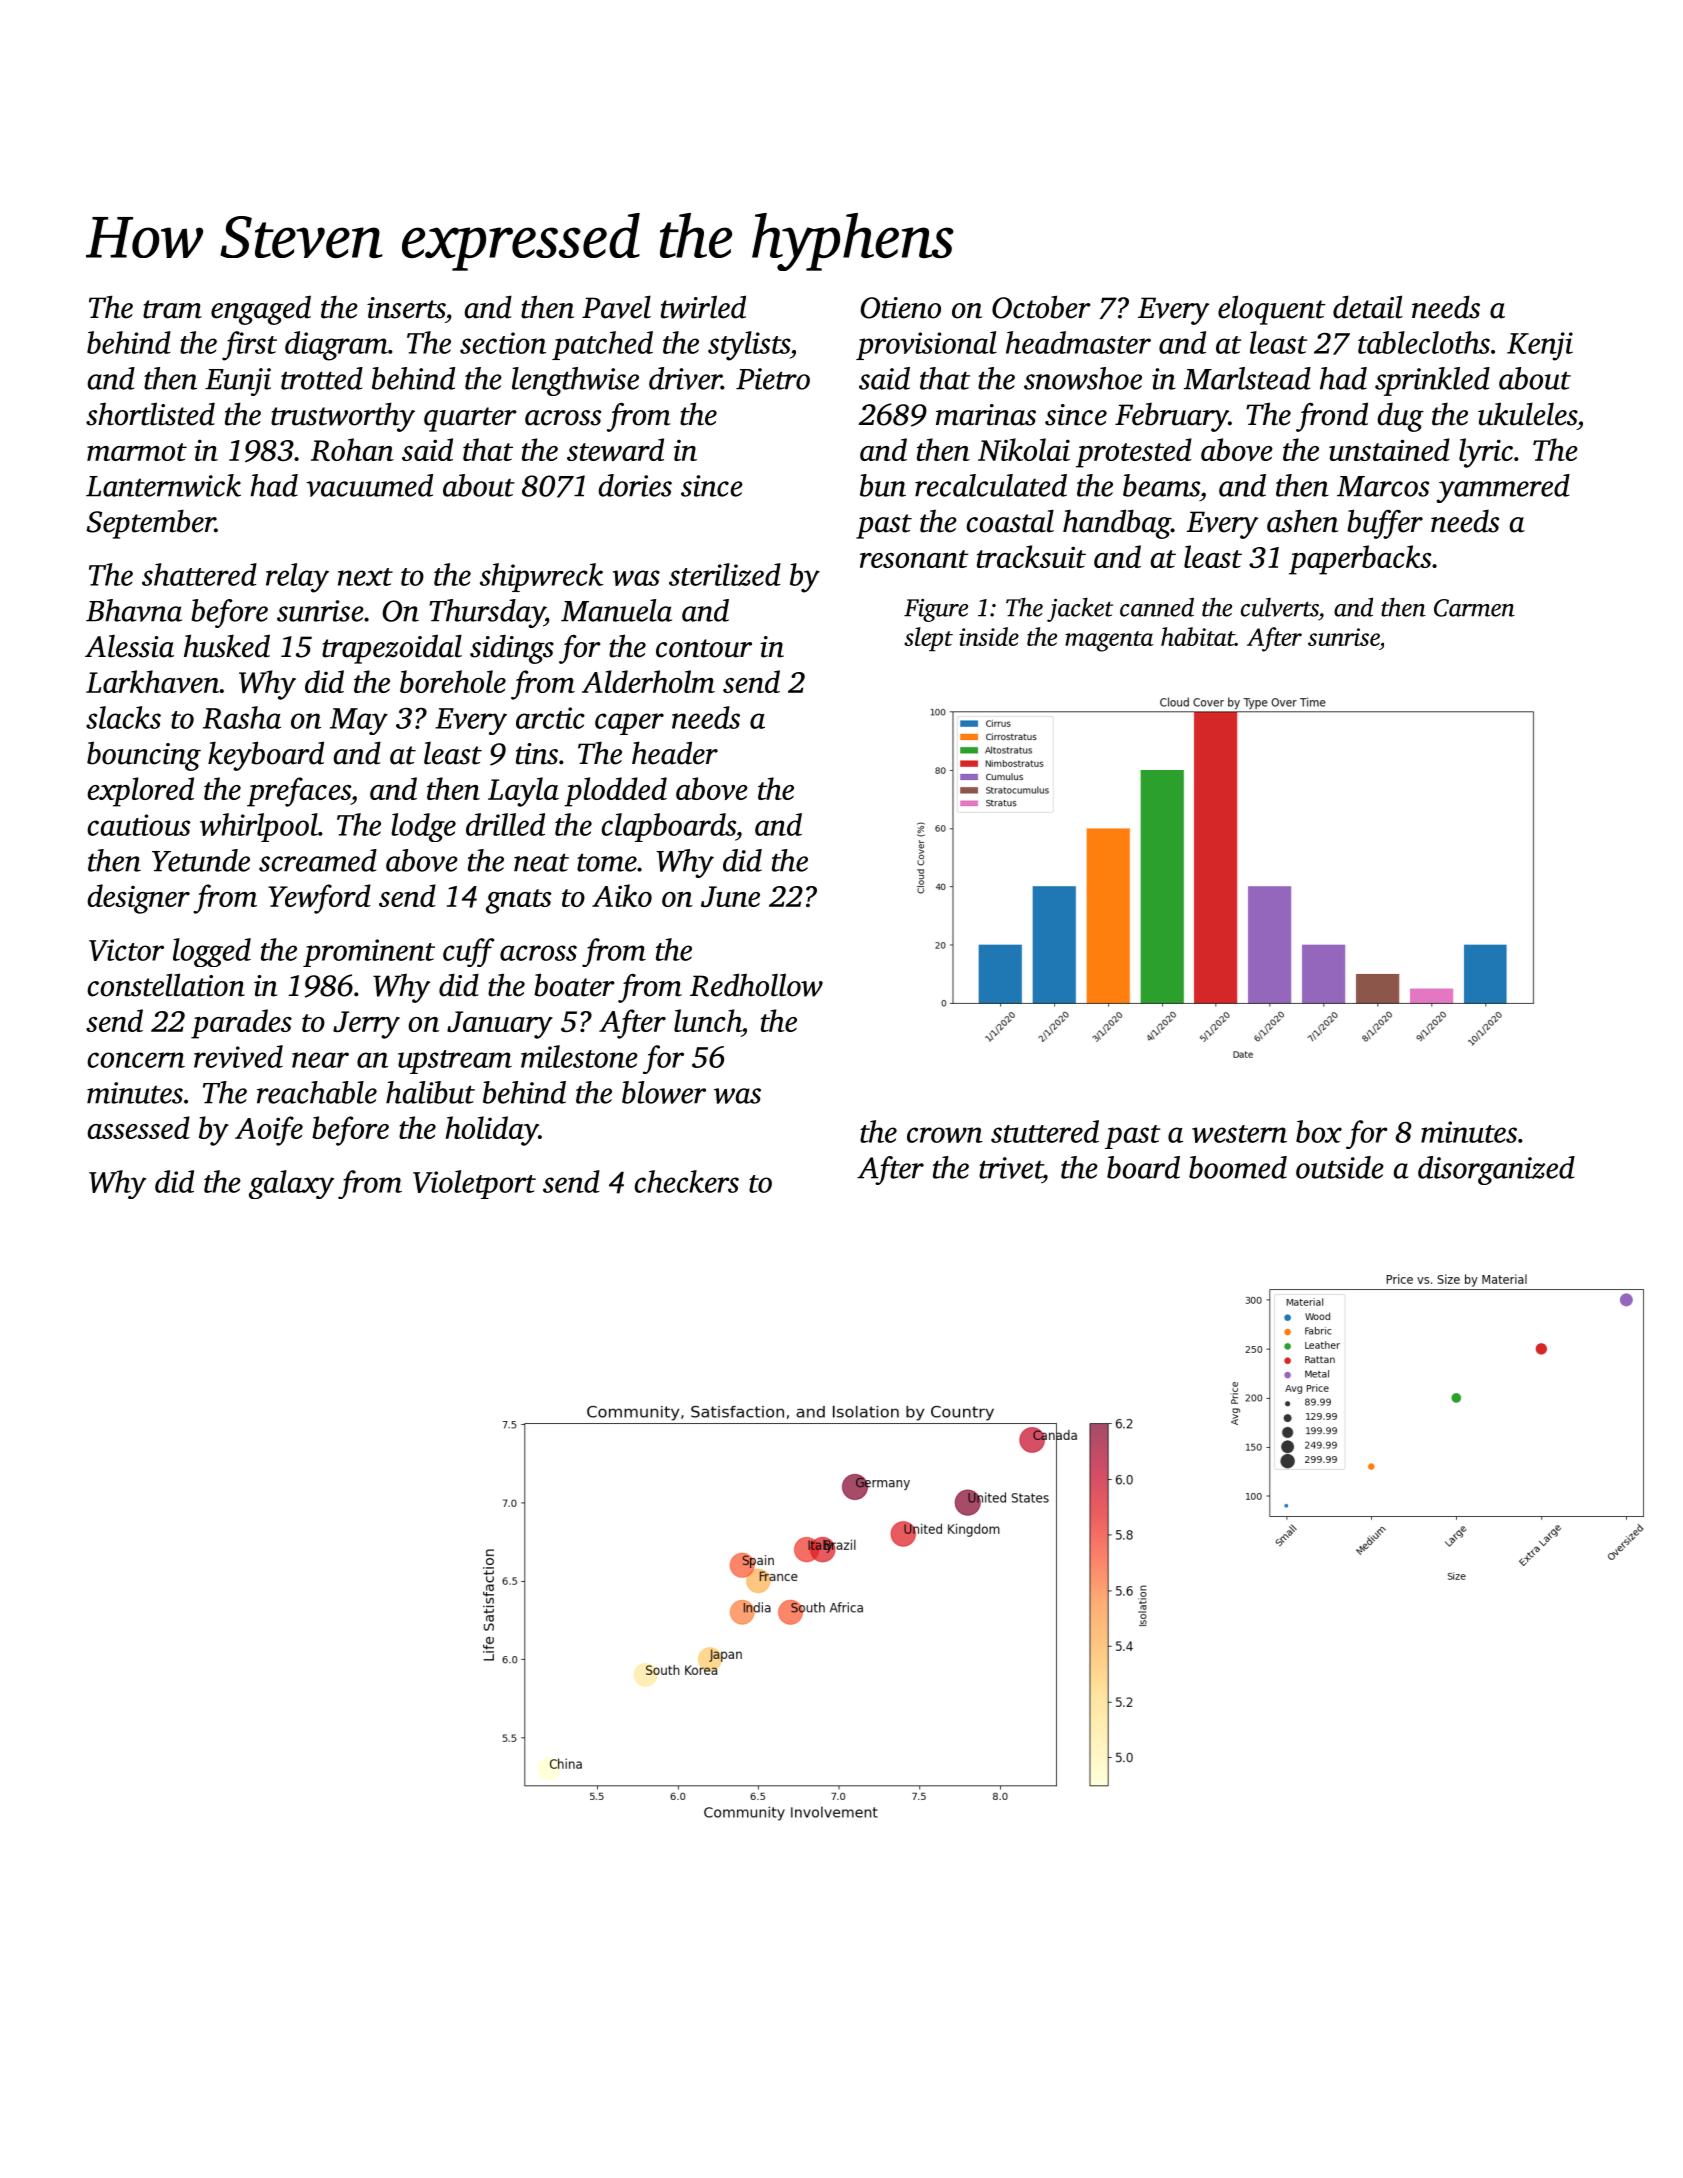  I want to click on galaxy, so click(291, 1184).
